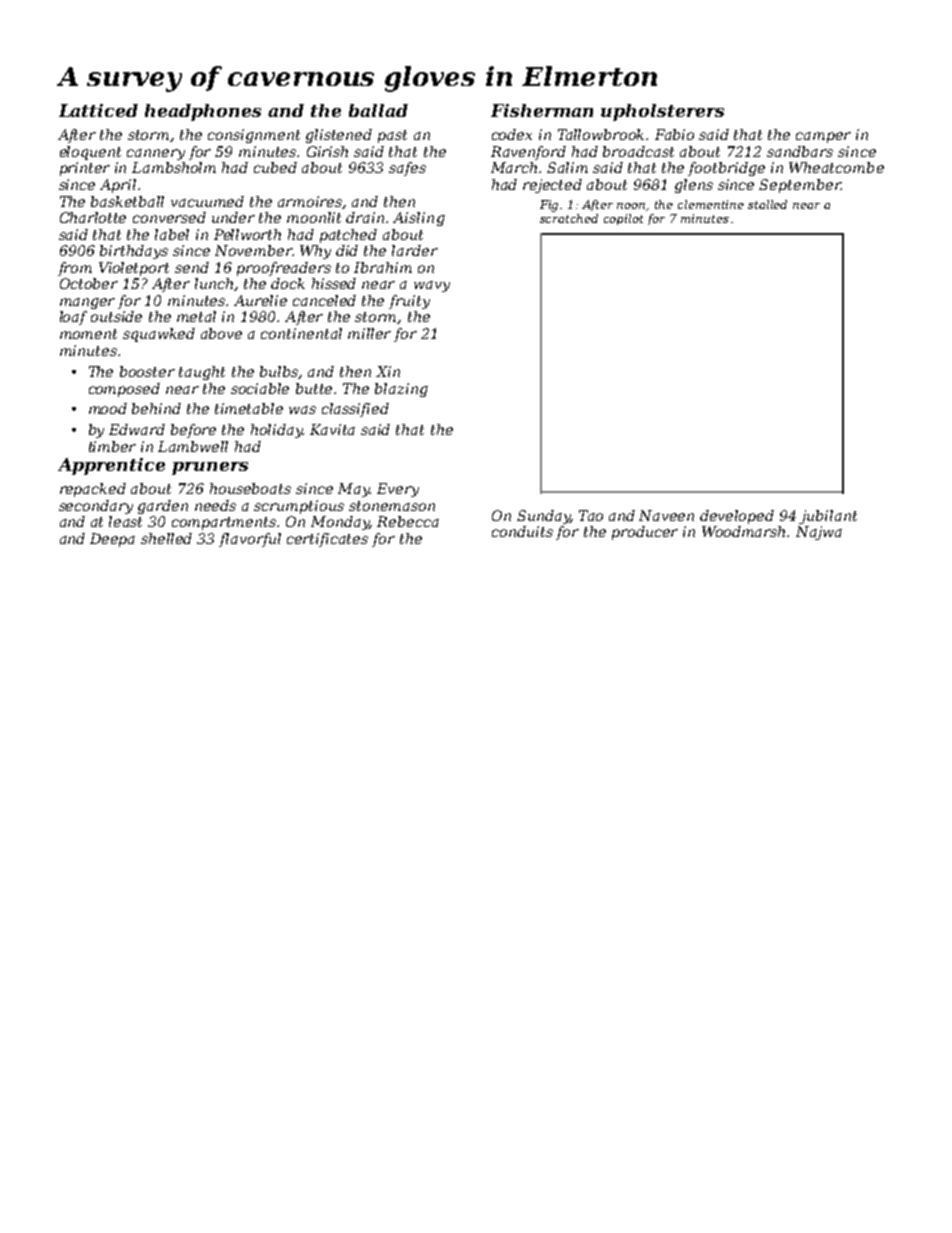 The image size is (952, 1233). I want to click on Naveen, so click(666, 515).
